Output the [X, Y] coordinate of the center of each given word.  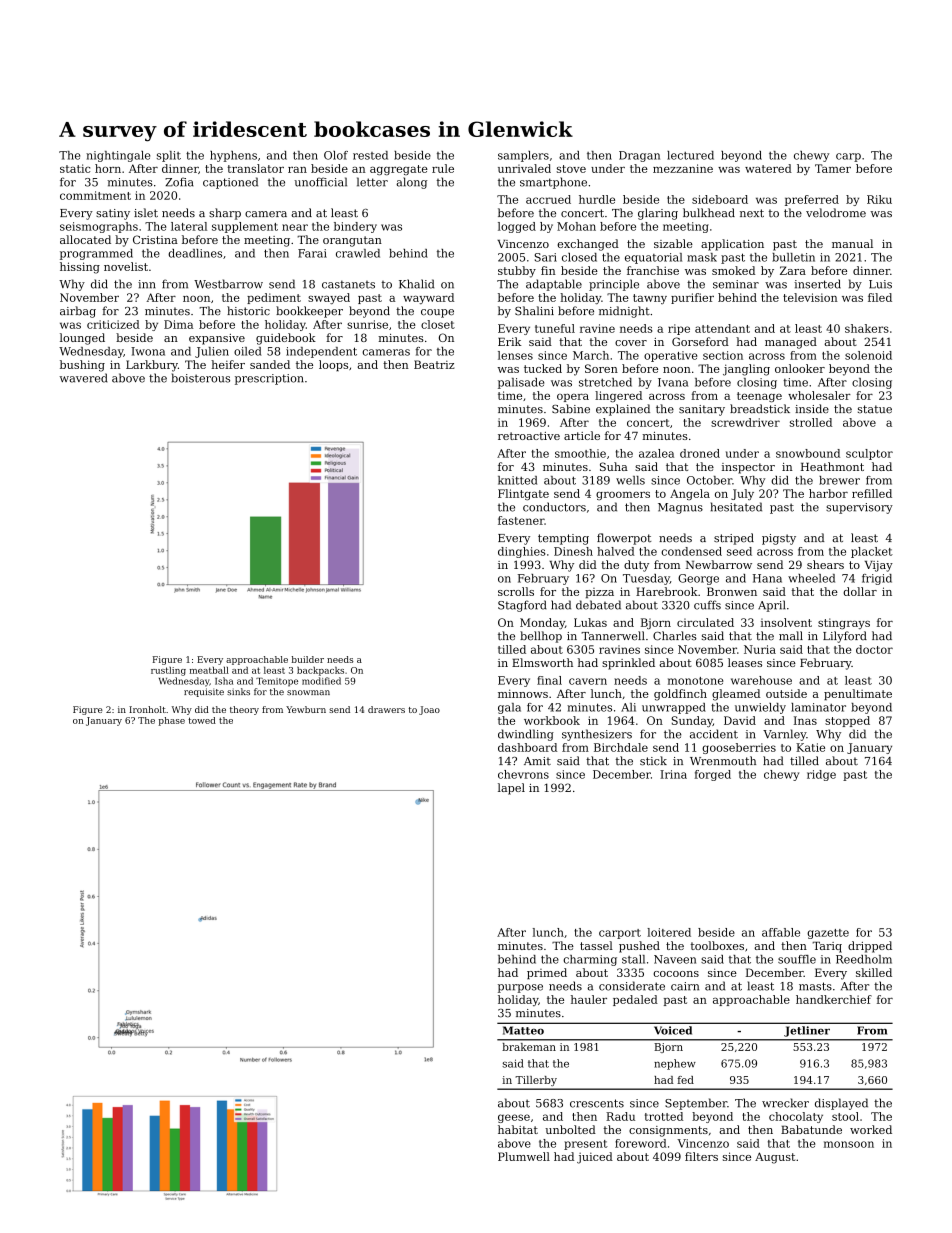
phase [172, 721]
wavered [83, 378]
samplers [523, 156]
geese [514, 1118]
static [75, 168]
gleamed [736, 695]
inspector [748, 468]
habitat [518, 1129]
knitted [517, 480]
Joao [429, 710]
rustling [168, 671]
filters [701, 1156]
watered [768, 168]
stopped [847, 721]
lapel [511, 789]
